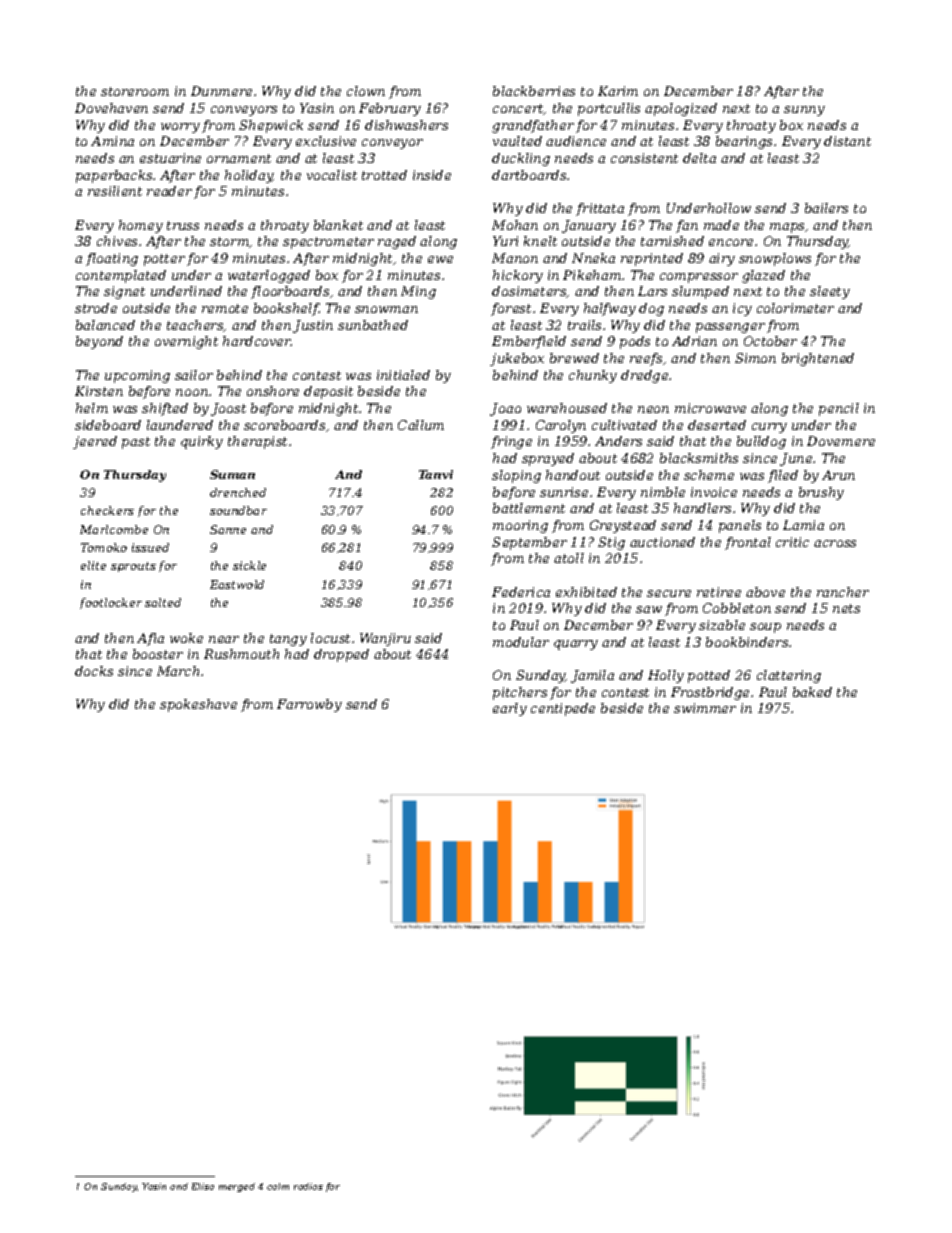 The width and height of the image is (952, 1233). What do you see at coordinates (534, 91) in the image?
I see `blackberries` at bounding box center [534, 91].
